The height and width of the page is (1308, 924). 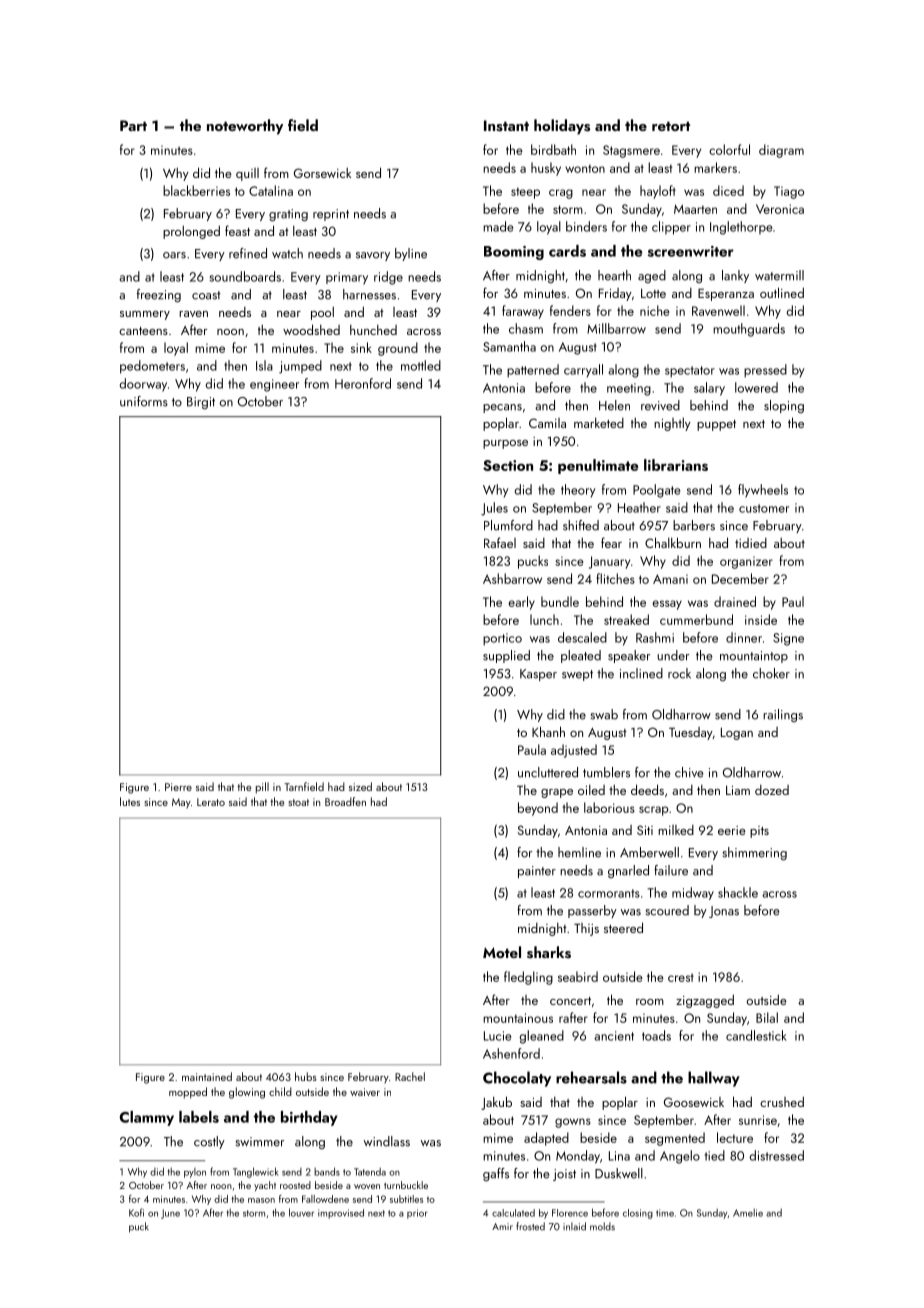 I want to click on Veronica, so click(x=780, y=209).
